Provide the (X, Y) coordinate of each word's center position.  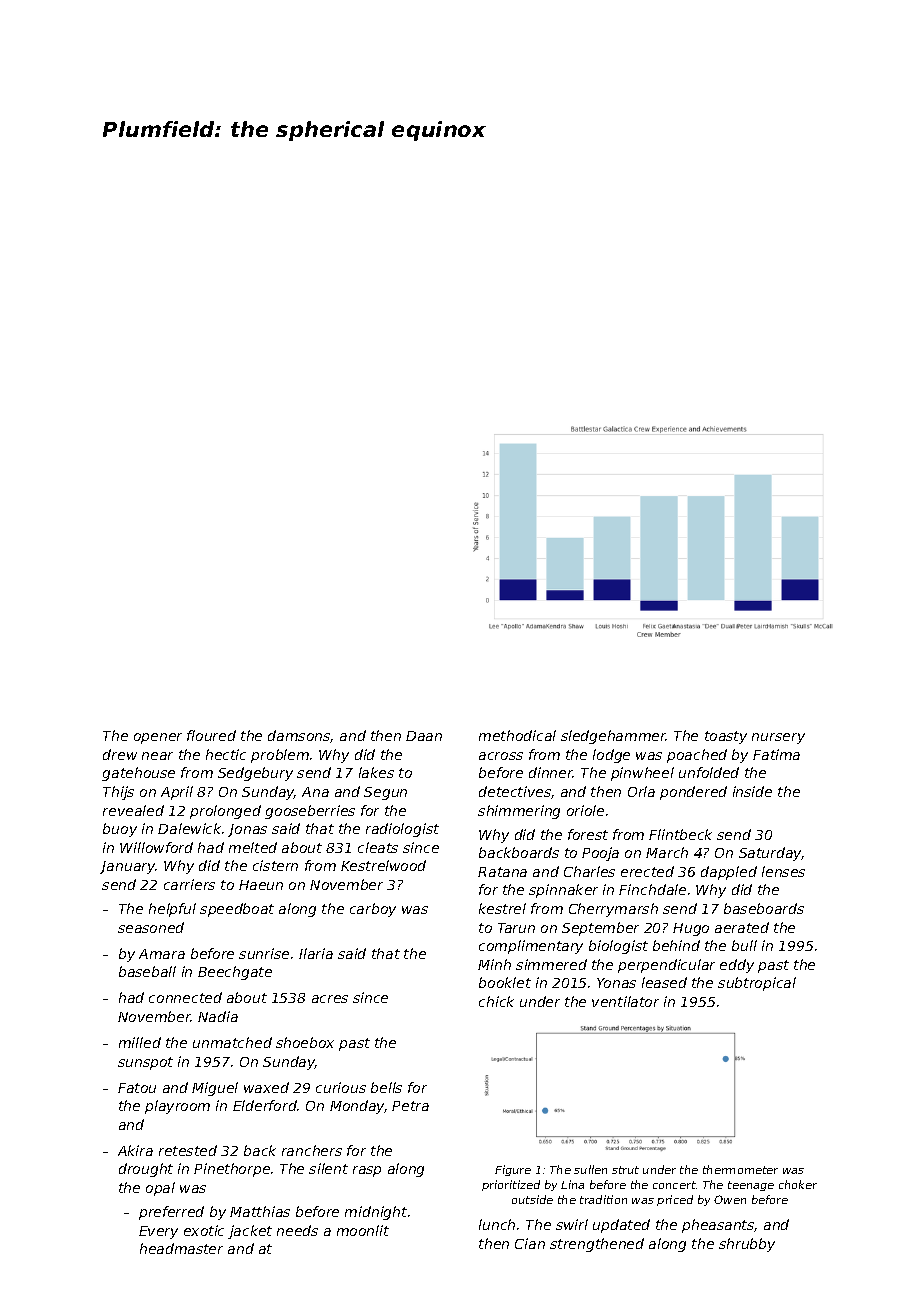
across (501, 756)
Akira (135, 1150)
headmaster (181, 1248)
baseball (147, 971)
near (157, 756)
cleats (378, 847)
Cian (530, 1243)
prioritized (511, 1185)
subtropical (757, 984)
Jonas (247, 830)
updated (621, 1226)
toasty (726, 737)
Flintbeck (680, 834)
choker (798, 1184)
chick (496, 1001)
